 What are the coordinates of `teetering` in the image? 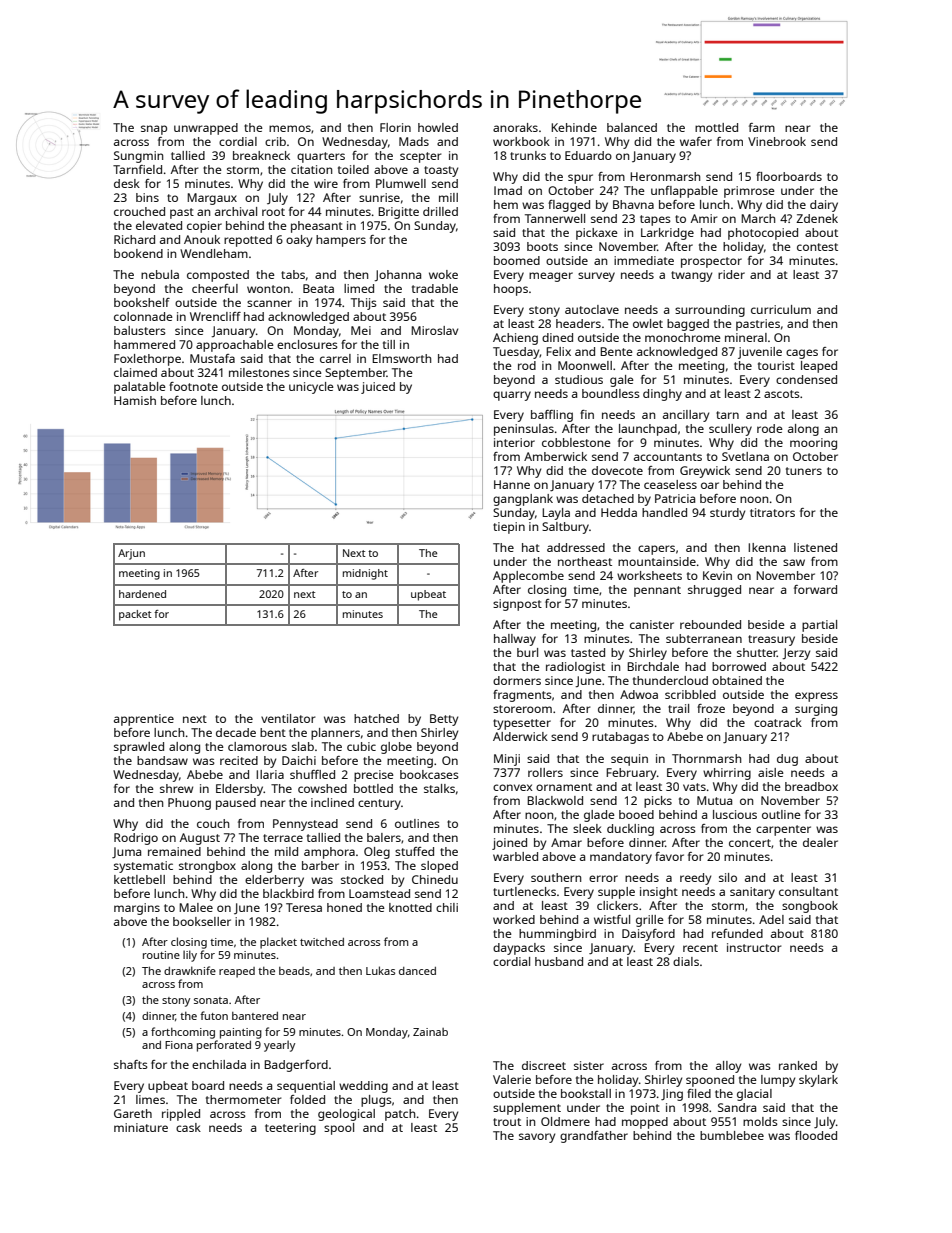 It's located at (290, 1129).
